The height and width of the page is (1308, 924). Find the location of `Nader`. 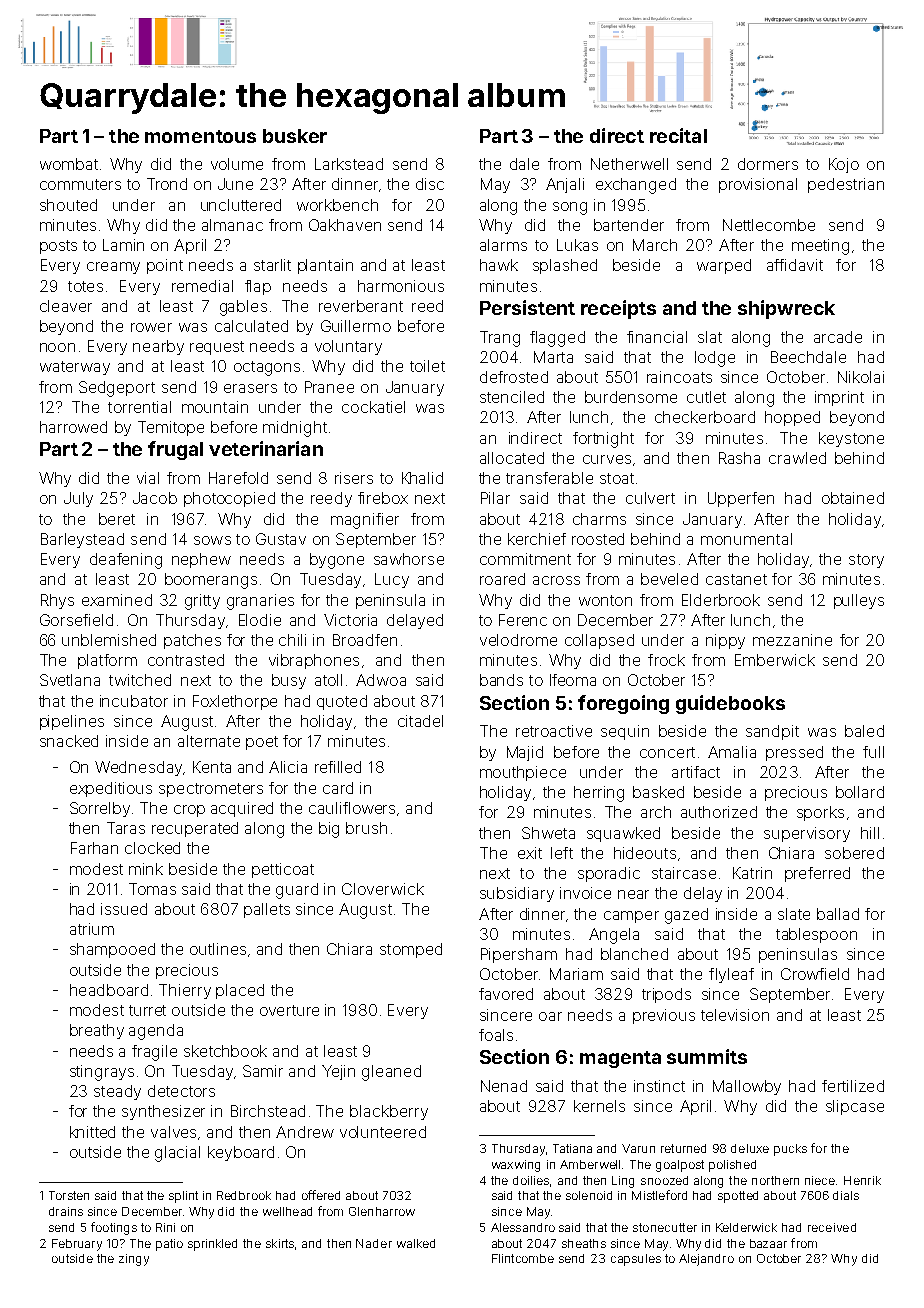

Nader is located at coordinates (374, 1243).
